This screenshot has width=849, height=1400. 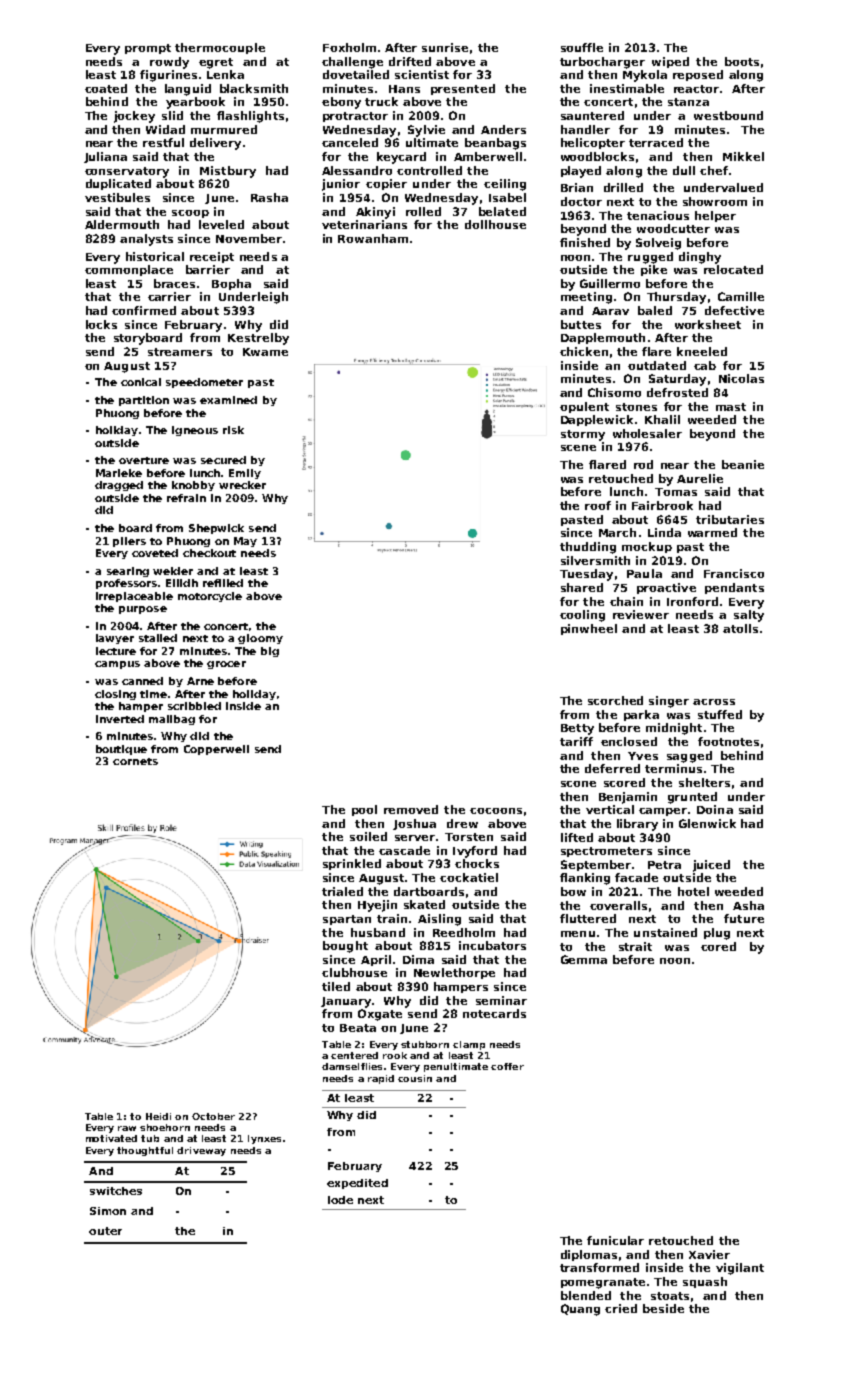 What do you see at coordinates (135, 761) in the screenshot?
I see `cornets` at bounding box center [135, 761].
